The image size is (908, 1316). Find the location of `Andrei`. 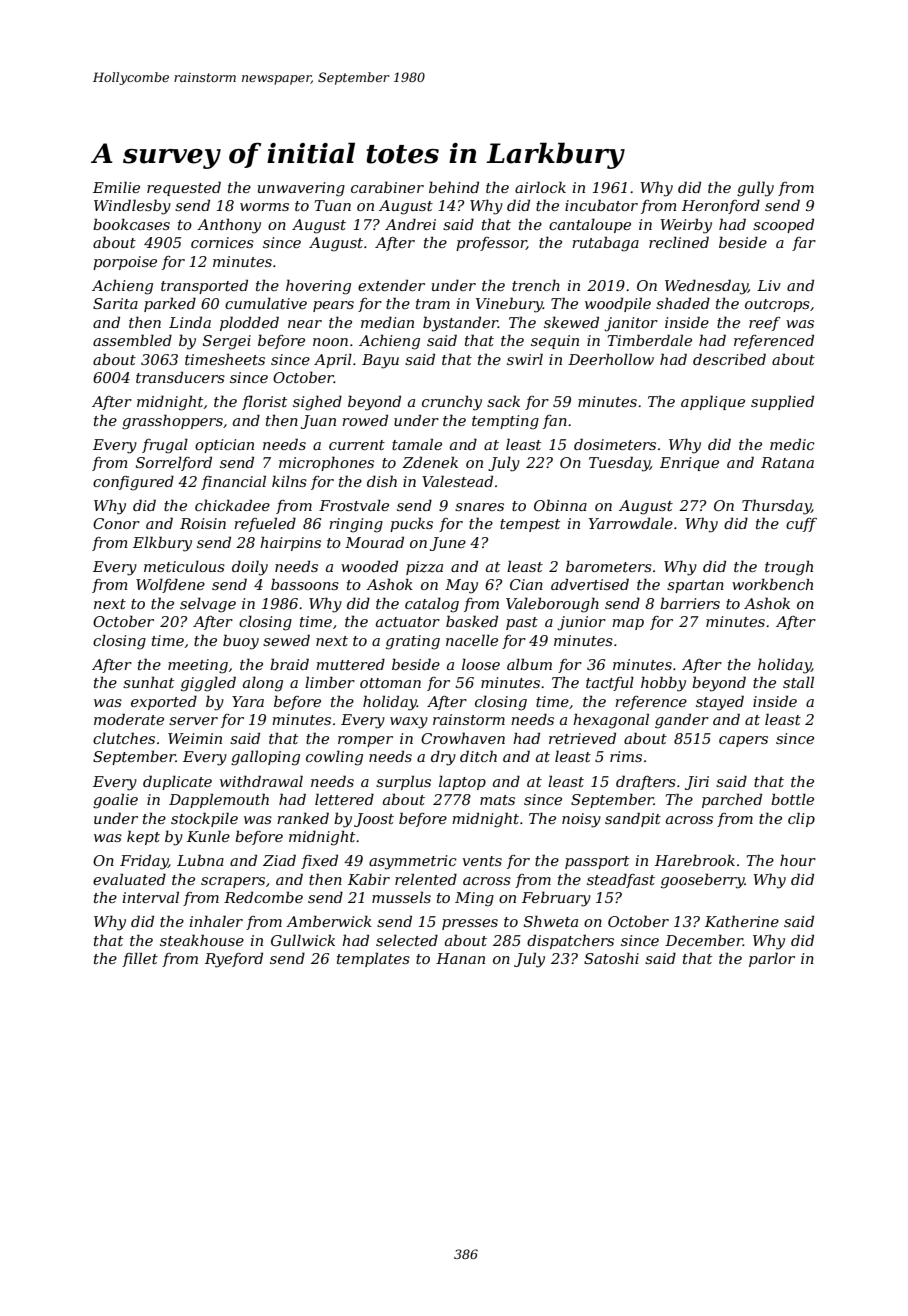

Andrei is located at coordinates (410, 224).
